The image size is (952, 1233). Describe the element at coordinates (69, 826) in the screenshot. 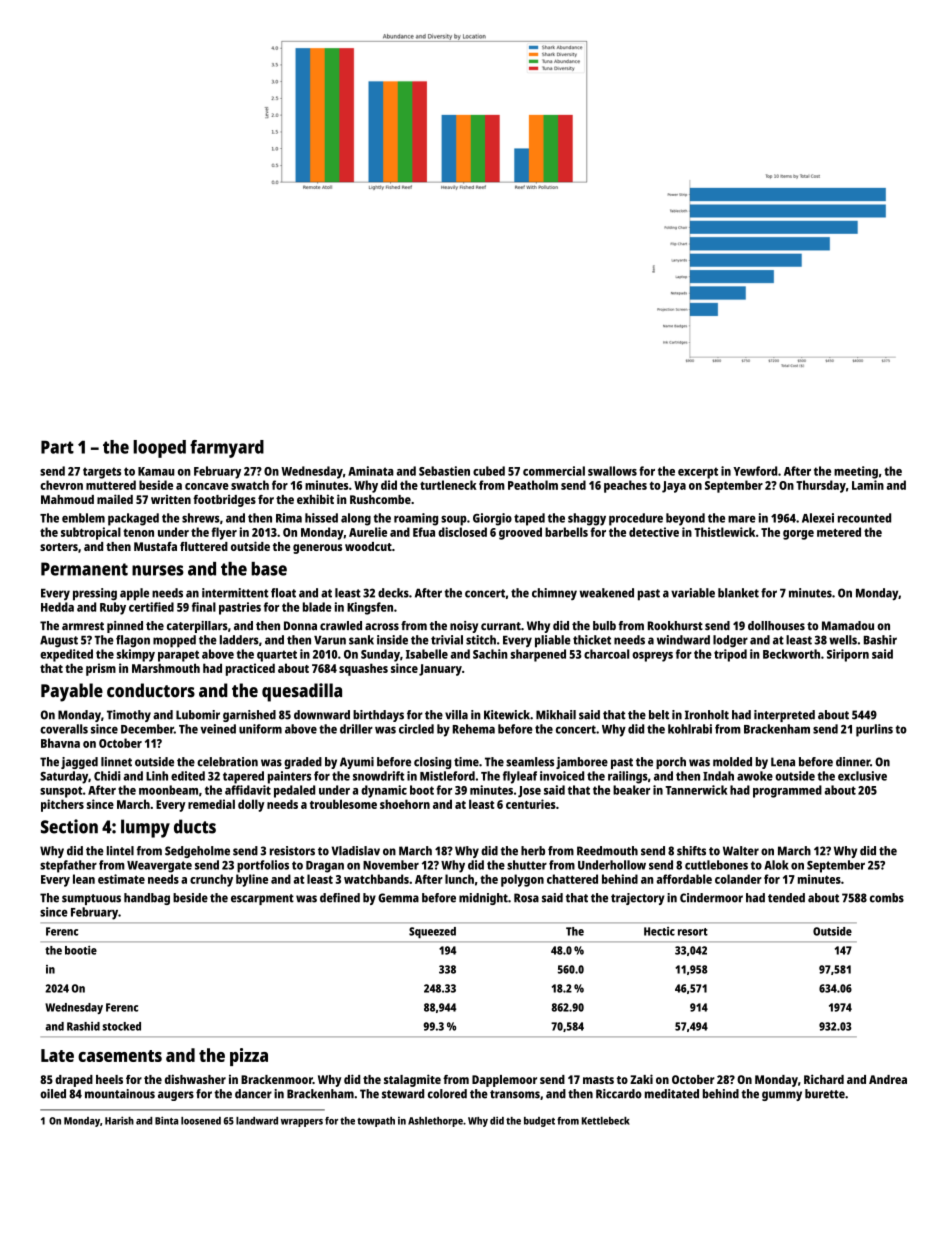

I see `Section` at that location.
